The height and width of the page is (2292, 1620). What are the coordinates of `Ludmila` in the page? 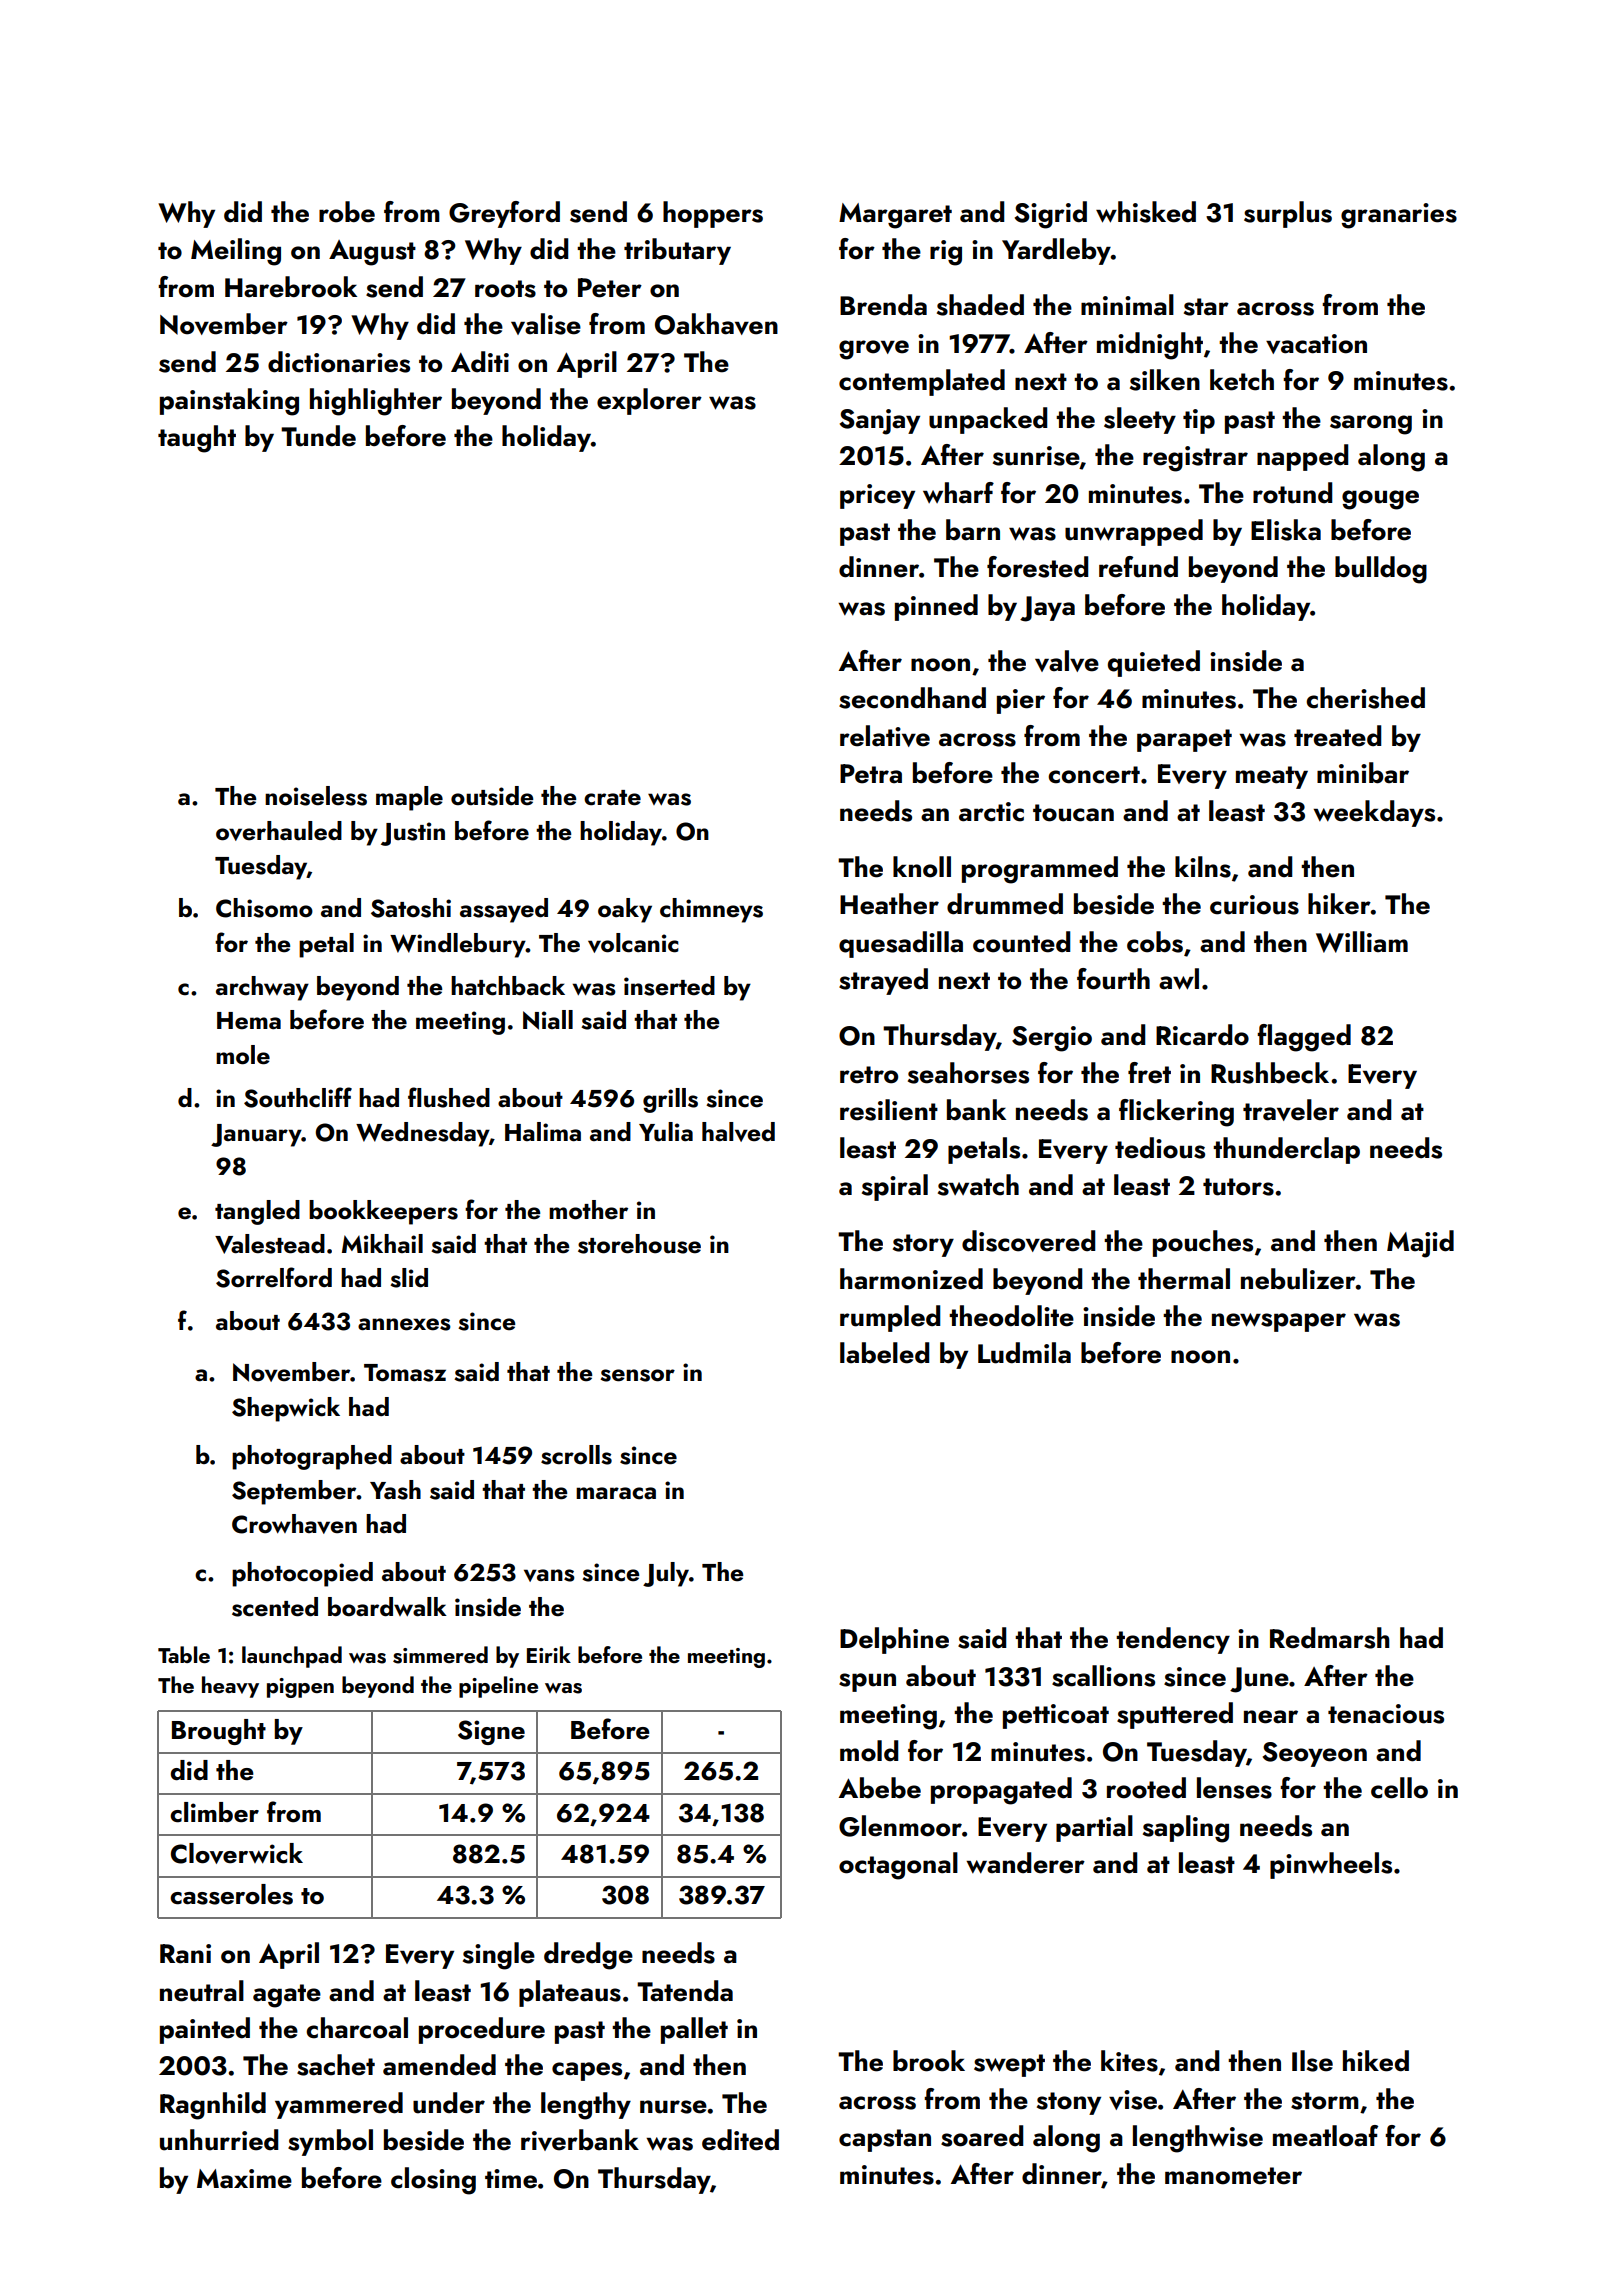 It's located at (1024, 1353).
